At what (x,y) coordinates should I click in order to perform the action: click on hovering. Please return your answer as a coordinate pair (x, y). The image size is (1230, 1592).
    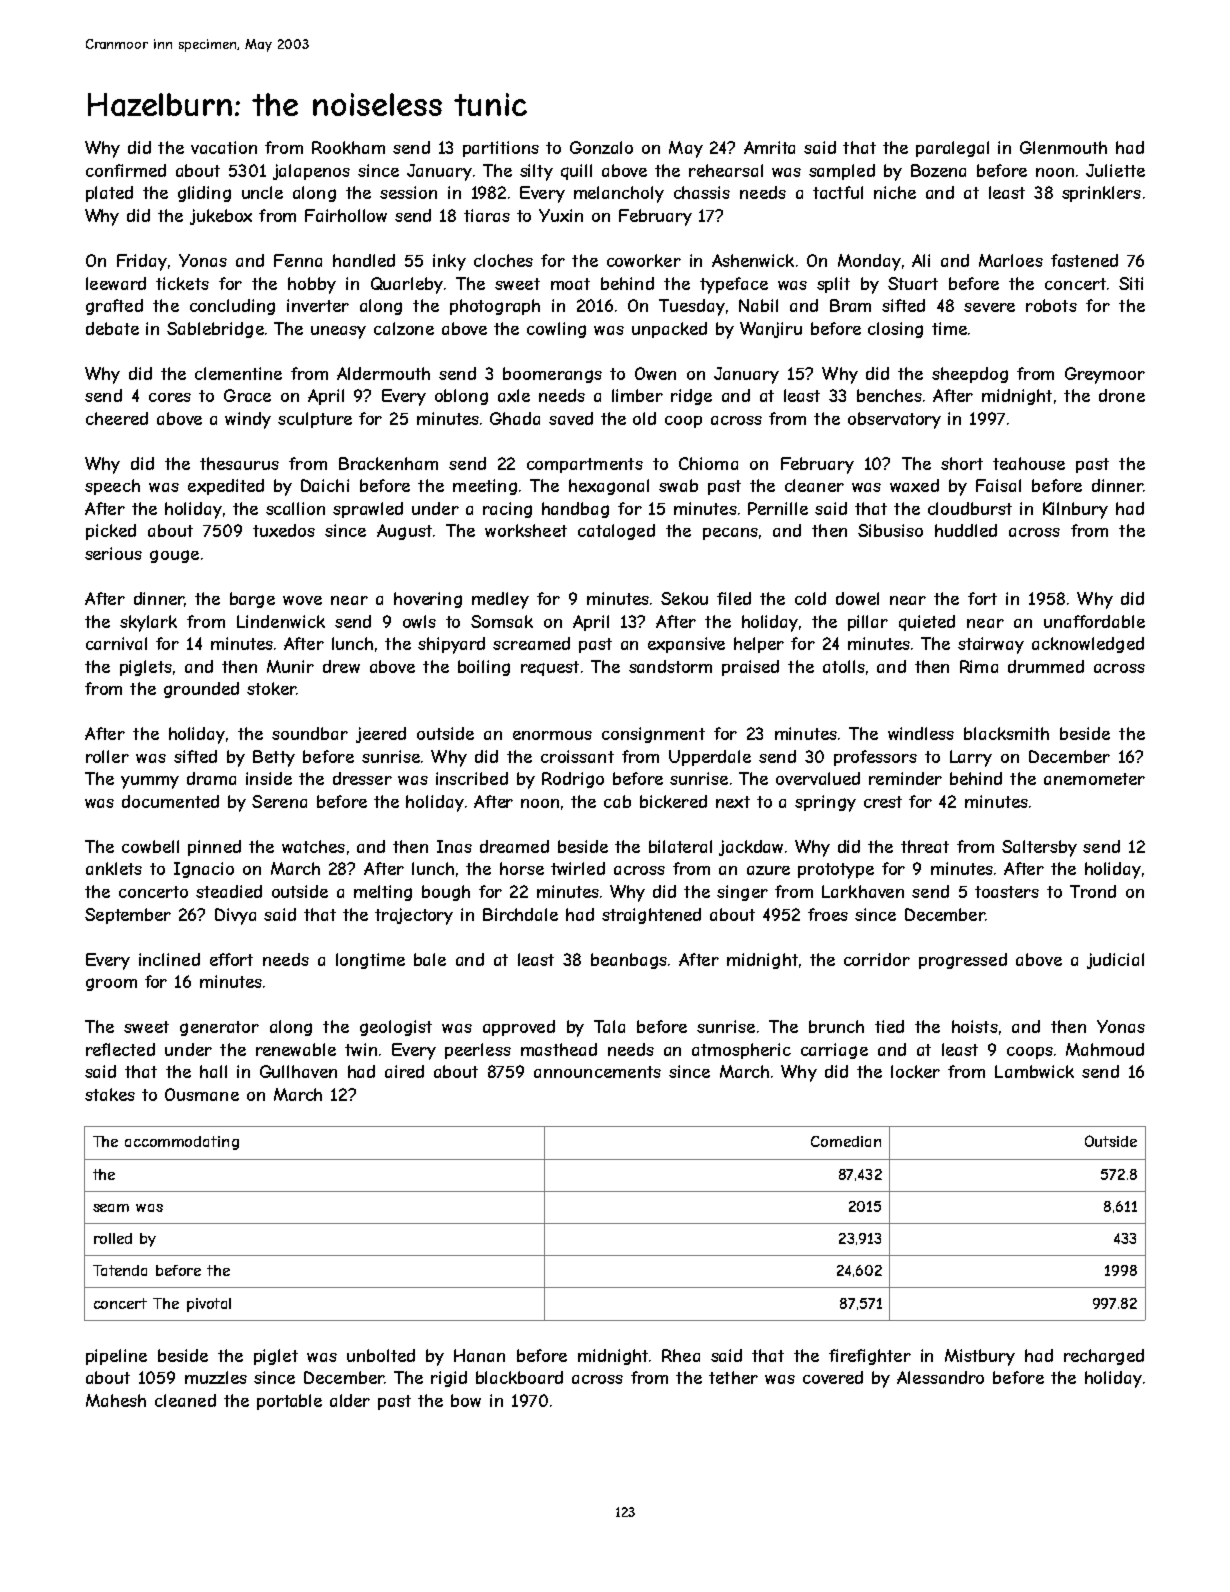
    Looking at the image, I should click on (428, 600).
